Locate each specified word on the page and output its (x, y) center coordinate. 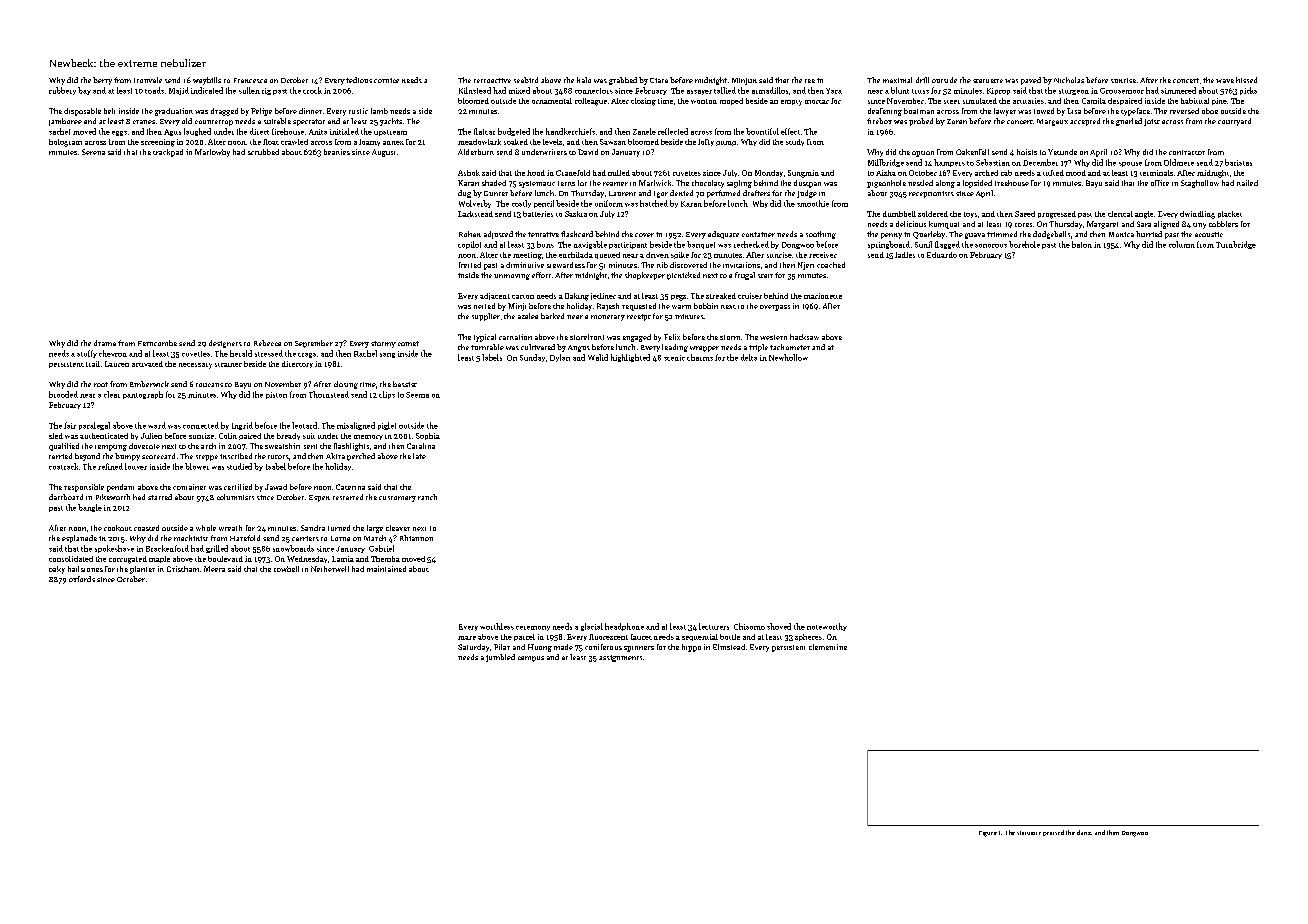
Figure (988, 834)
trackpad (168, 153)
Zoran (957, 121)
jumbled (500, 658)
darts (1084, 832)
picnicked (683, 276)
